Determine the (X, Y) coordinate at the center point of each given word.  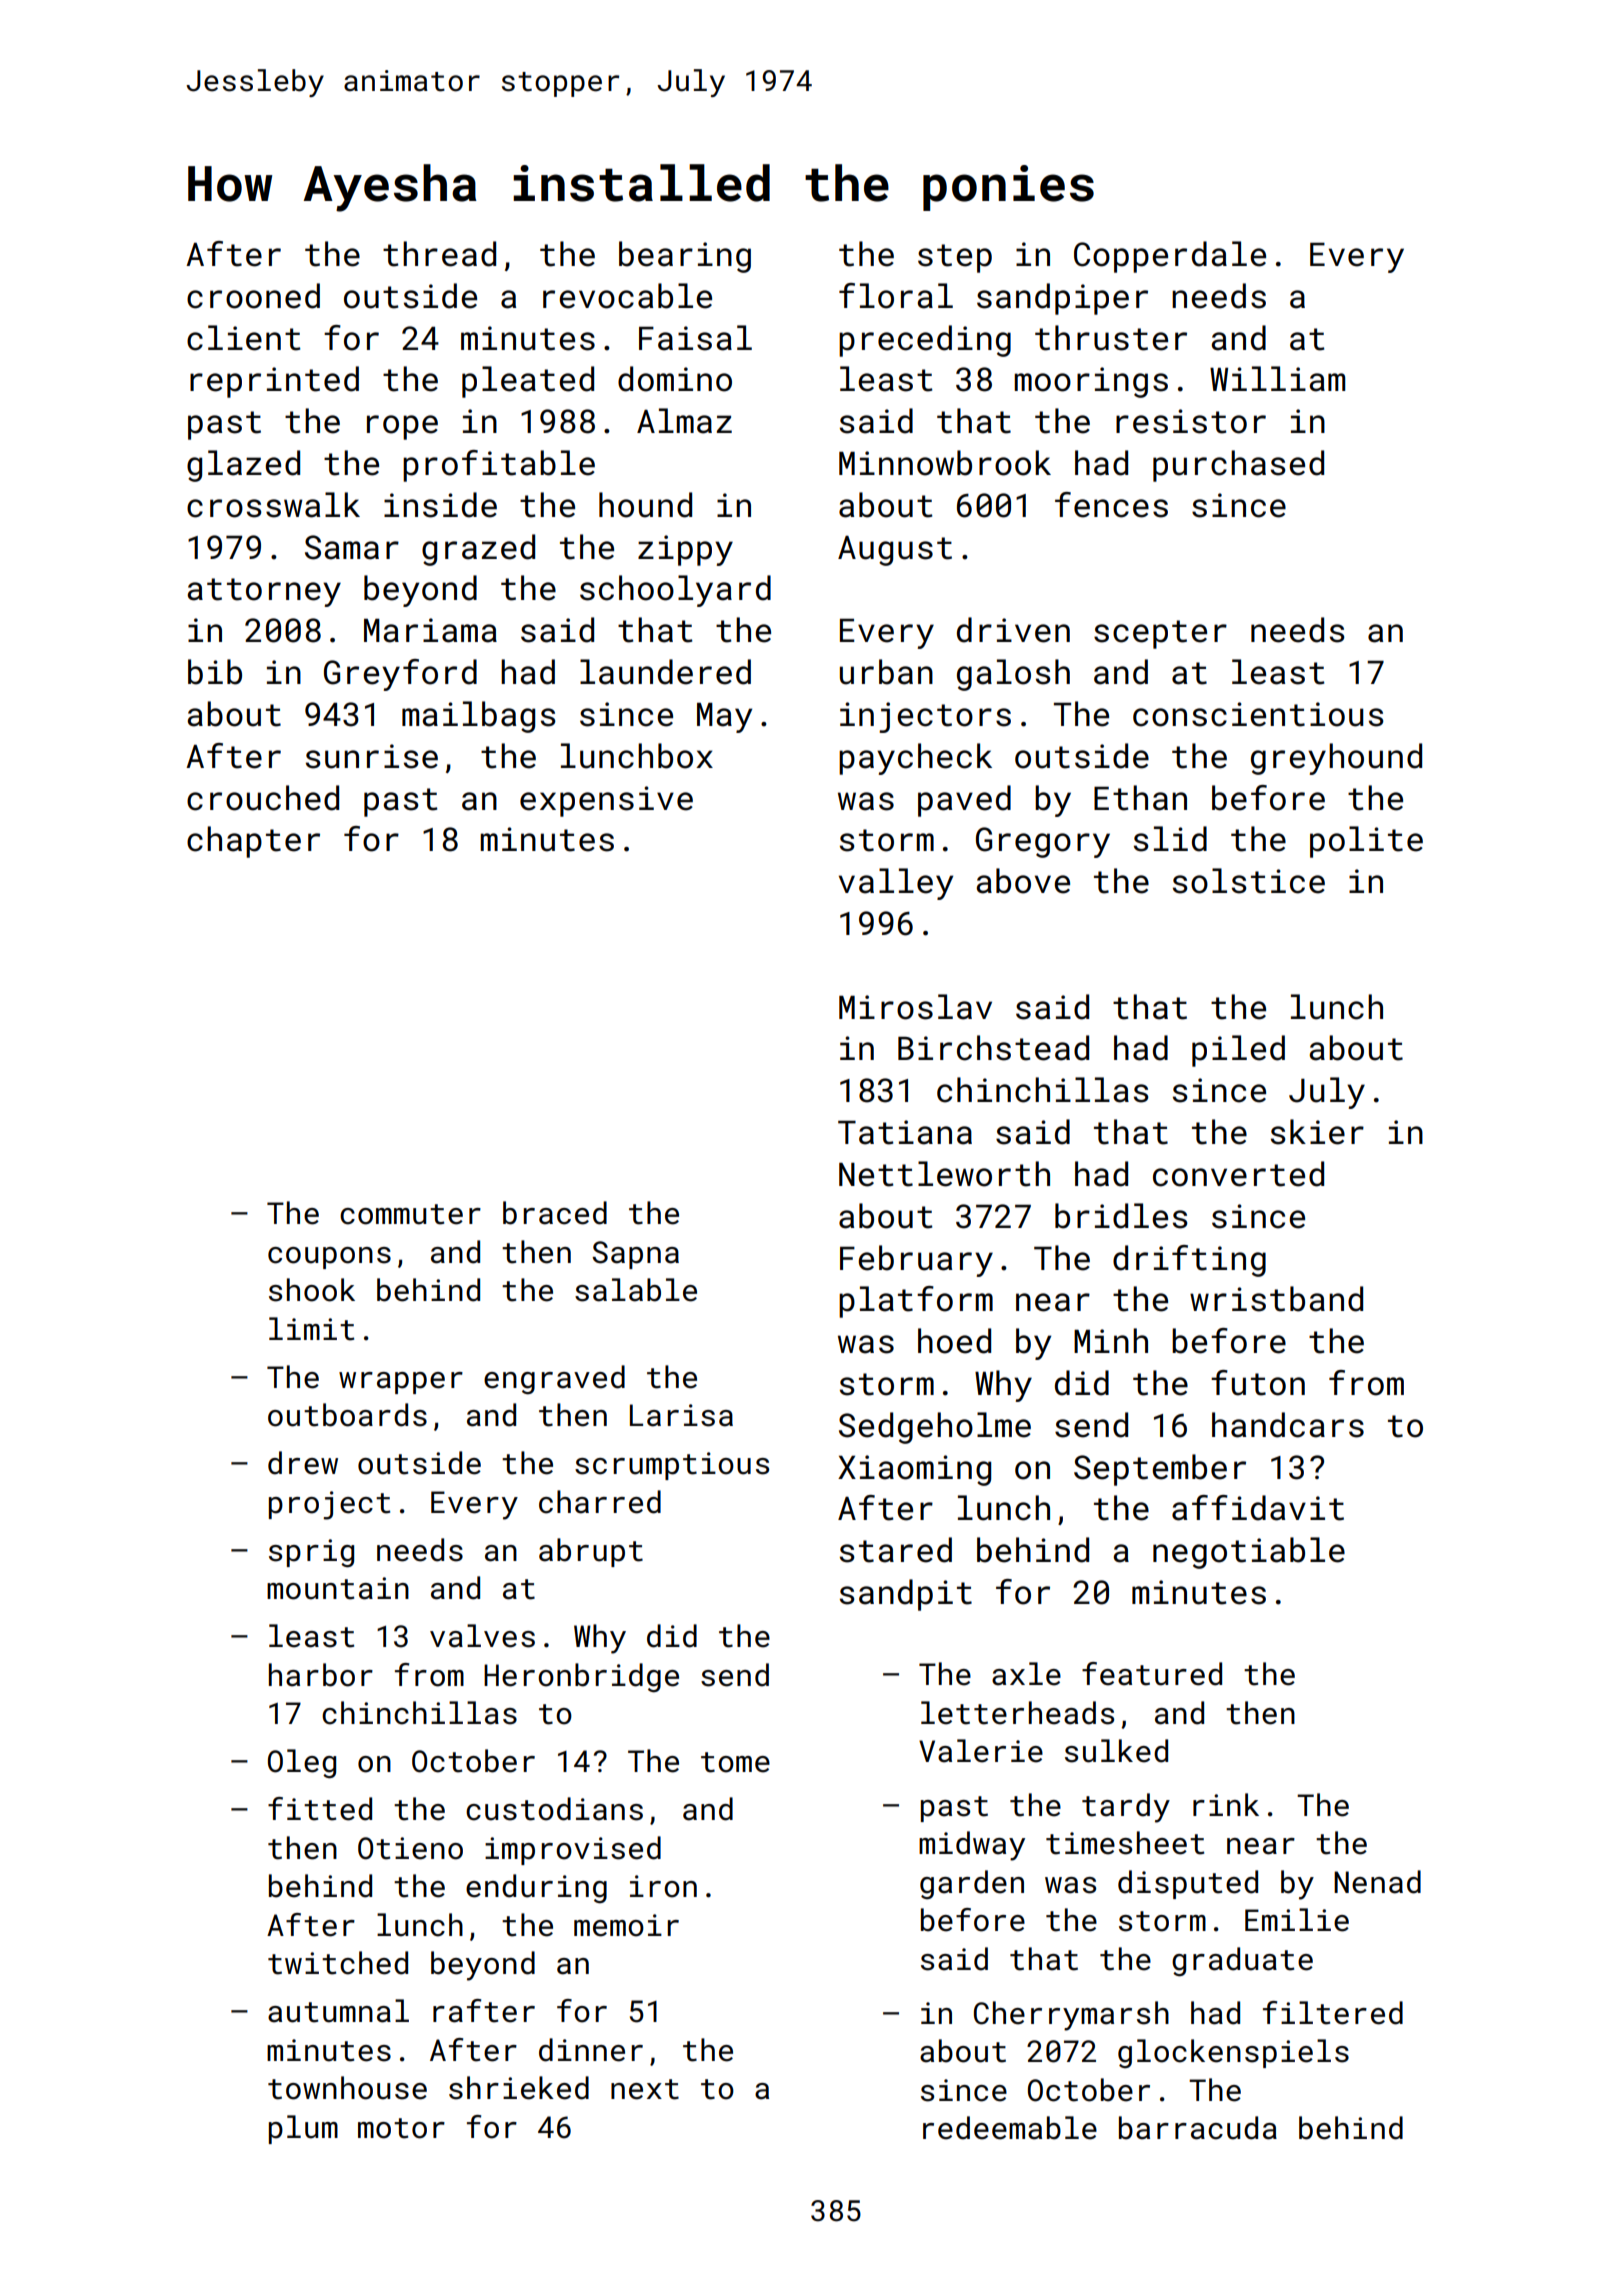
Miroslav (915, 1007)
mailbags (479, 717)
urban (886, 672)
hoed (954, 1341)
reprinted (274, 382)
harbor (321, 1675)
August (895, 551)
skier (1317, 1132)
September (1160, 1470)
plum (303, 2129)
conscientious (1258, 714)
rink (1226, 1804)
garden (972, 1884)
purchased (1238, 466)
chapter (253, 842)
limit (311, 1329)
